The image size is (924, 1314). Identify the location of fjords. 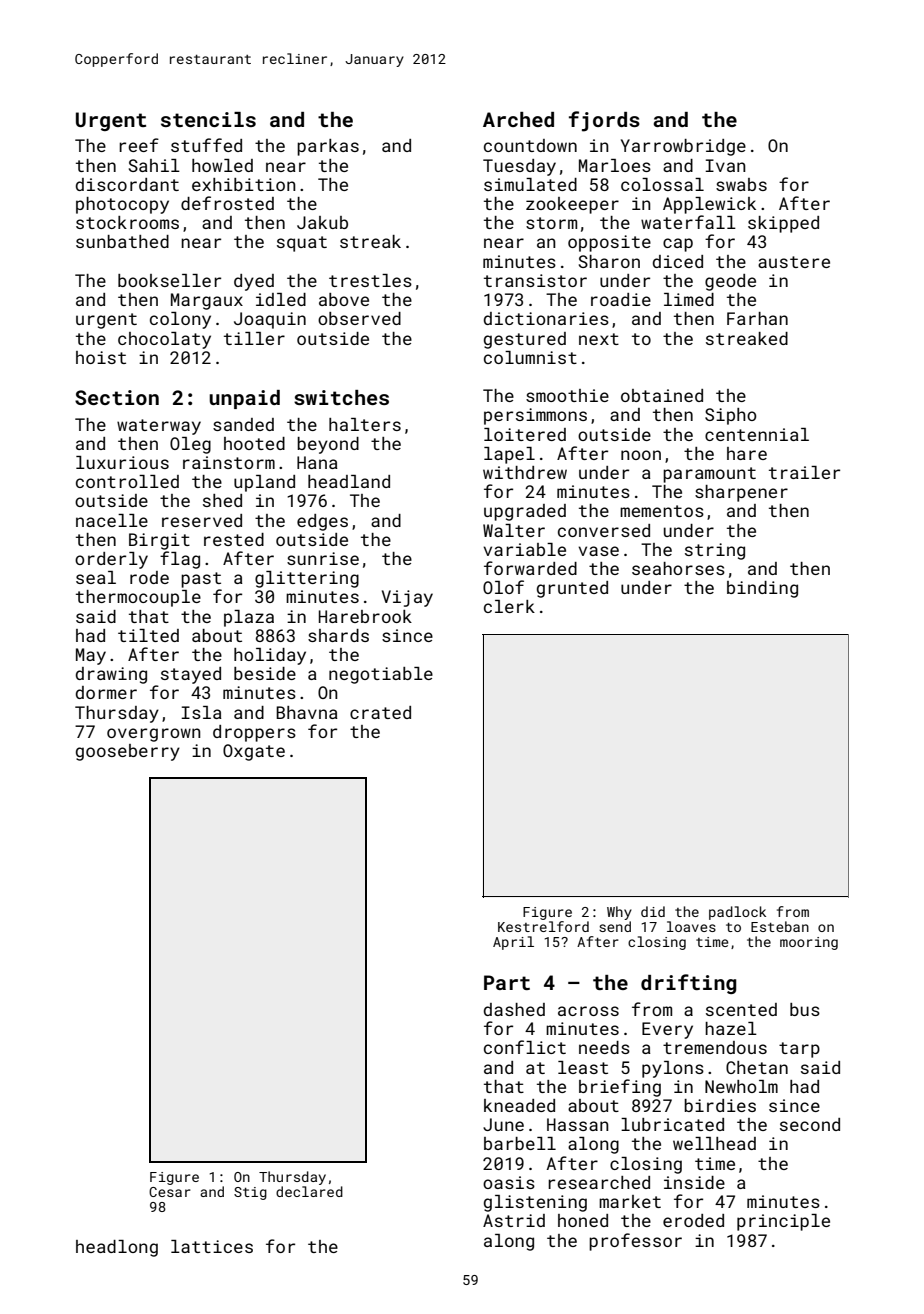
(604, 121).
